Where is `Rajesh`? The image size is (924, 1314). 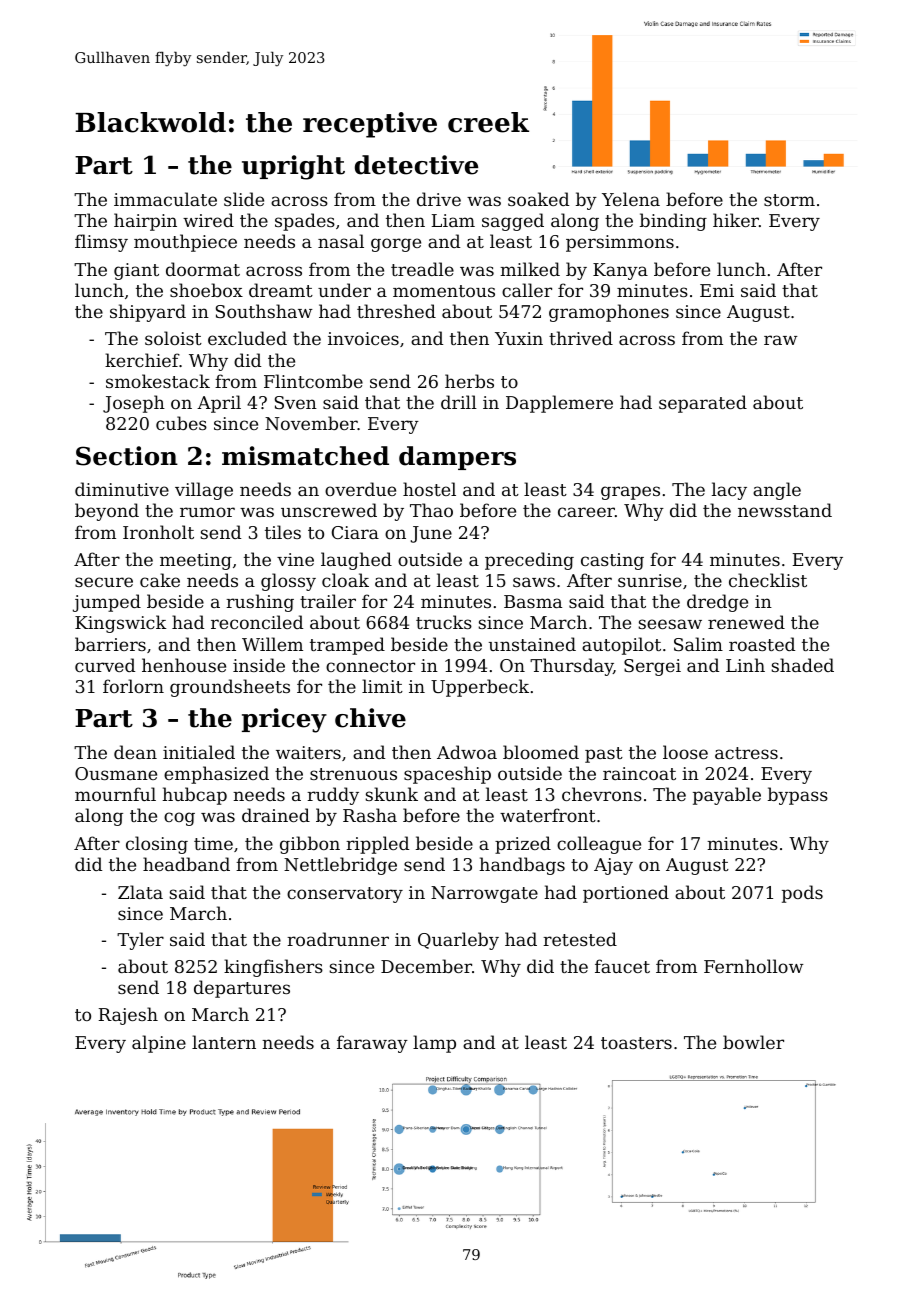
Rajesh is located at coordinates (128, 1016).
